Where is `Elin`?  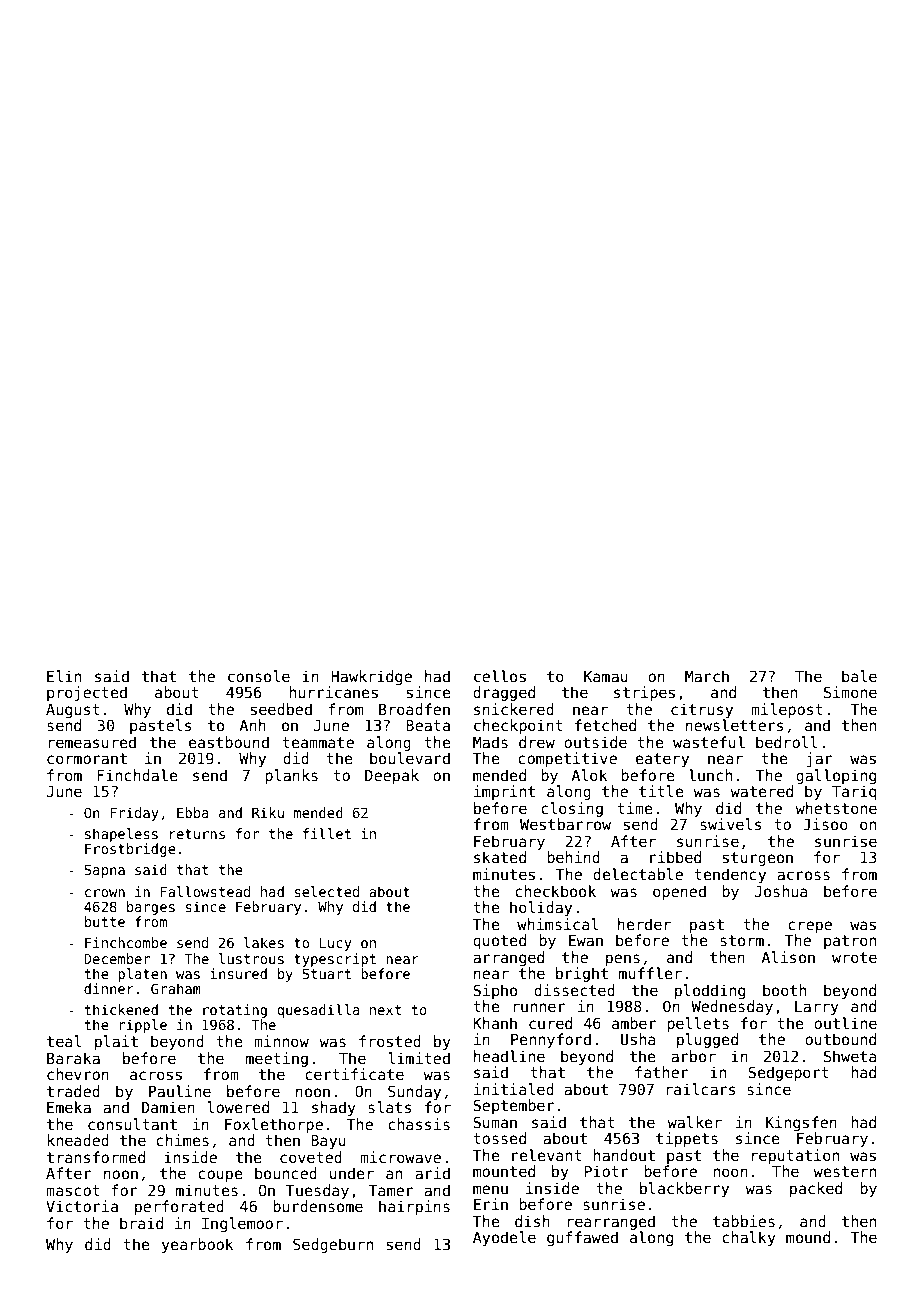
Elin is located at coordinates (64, 676).
